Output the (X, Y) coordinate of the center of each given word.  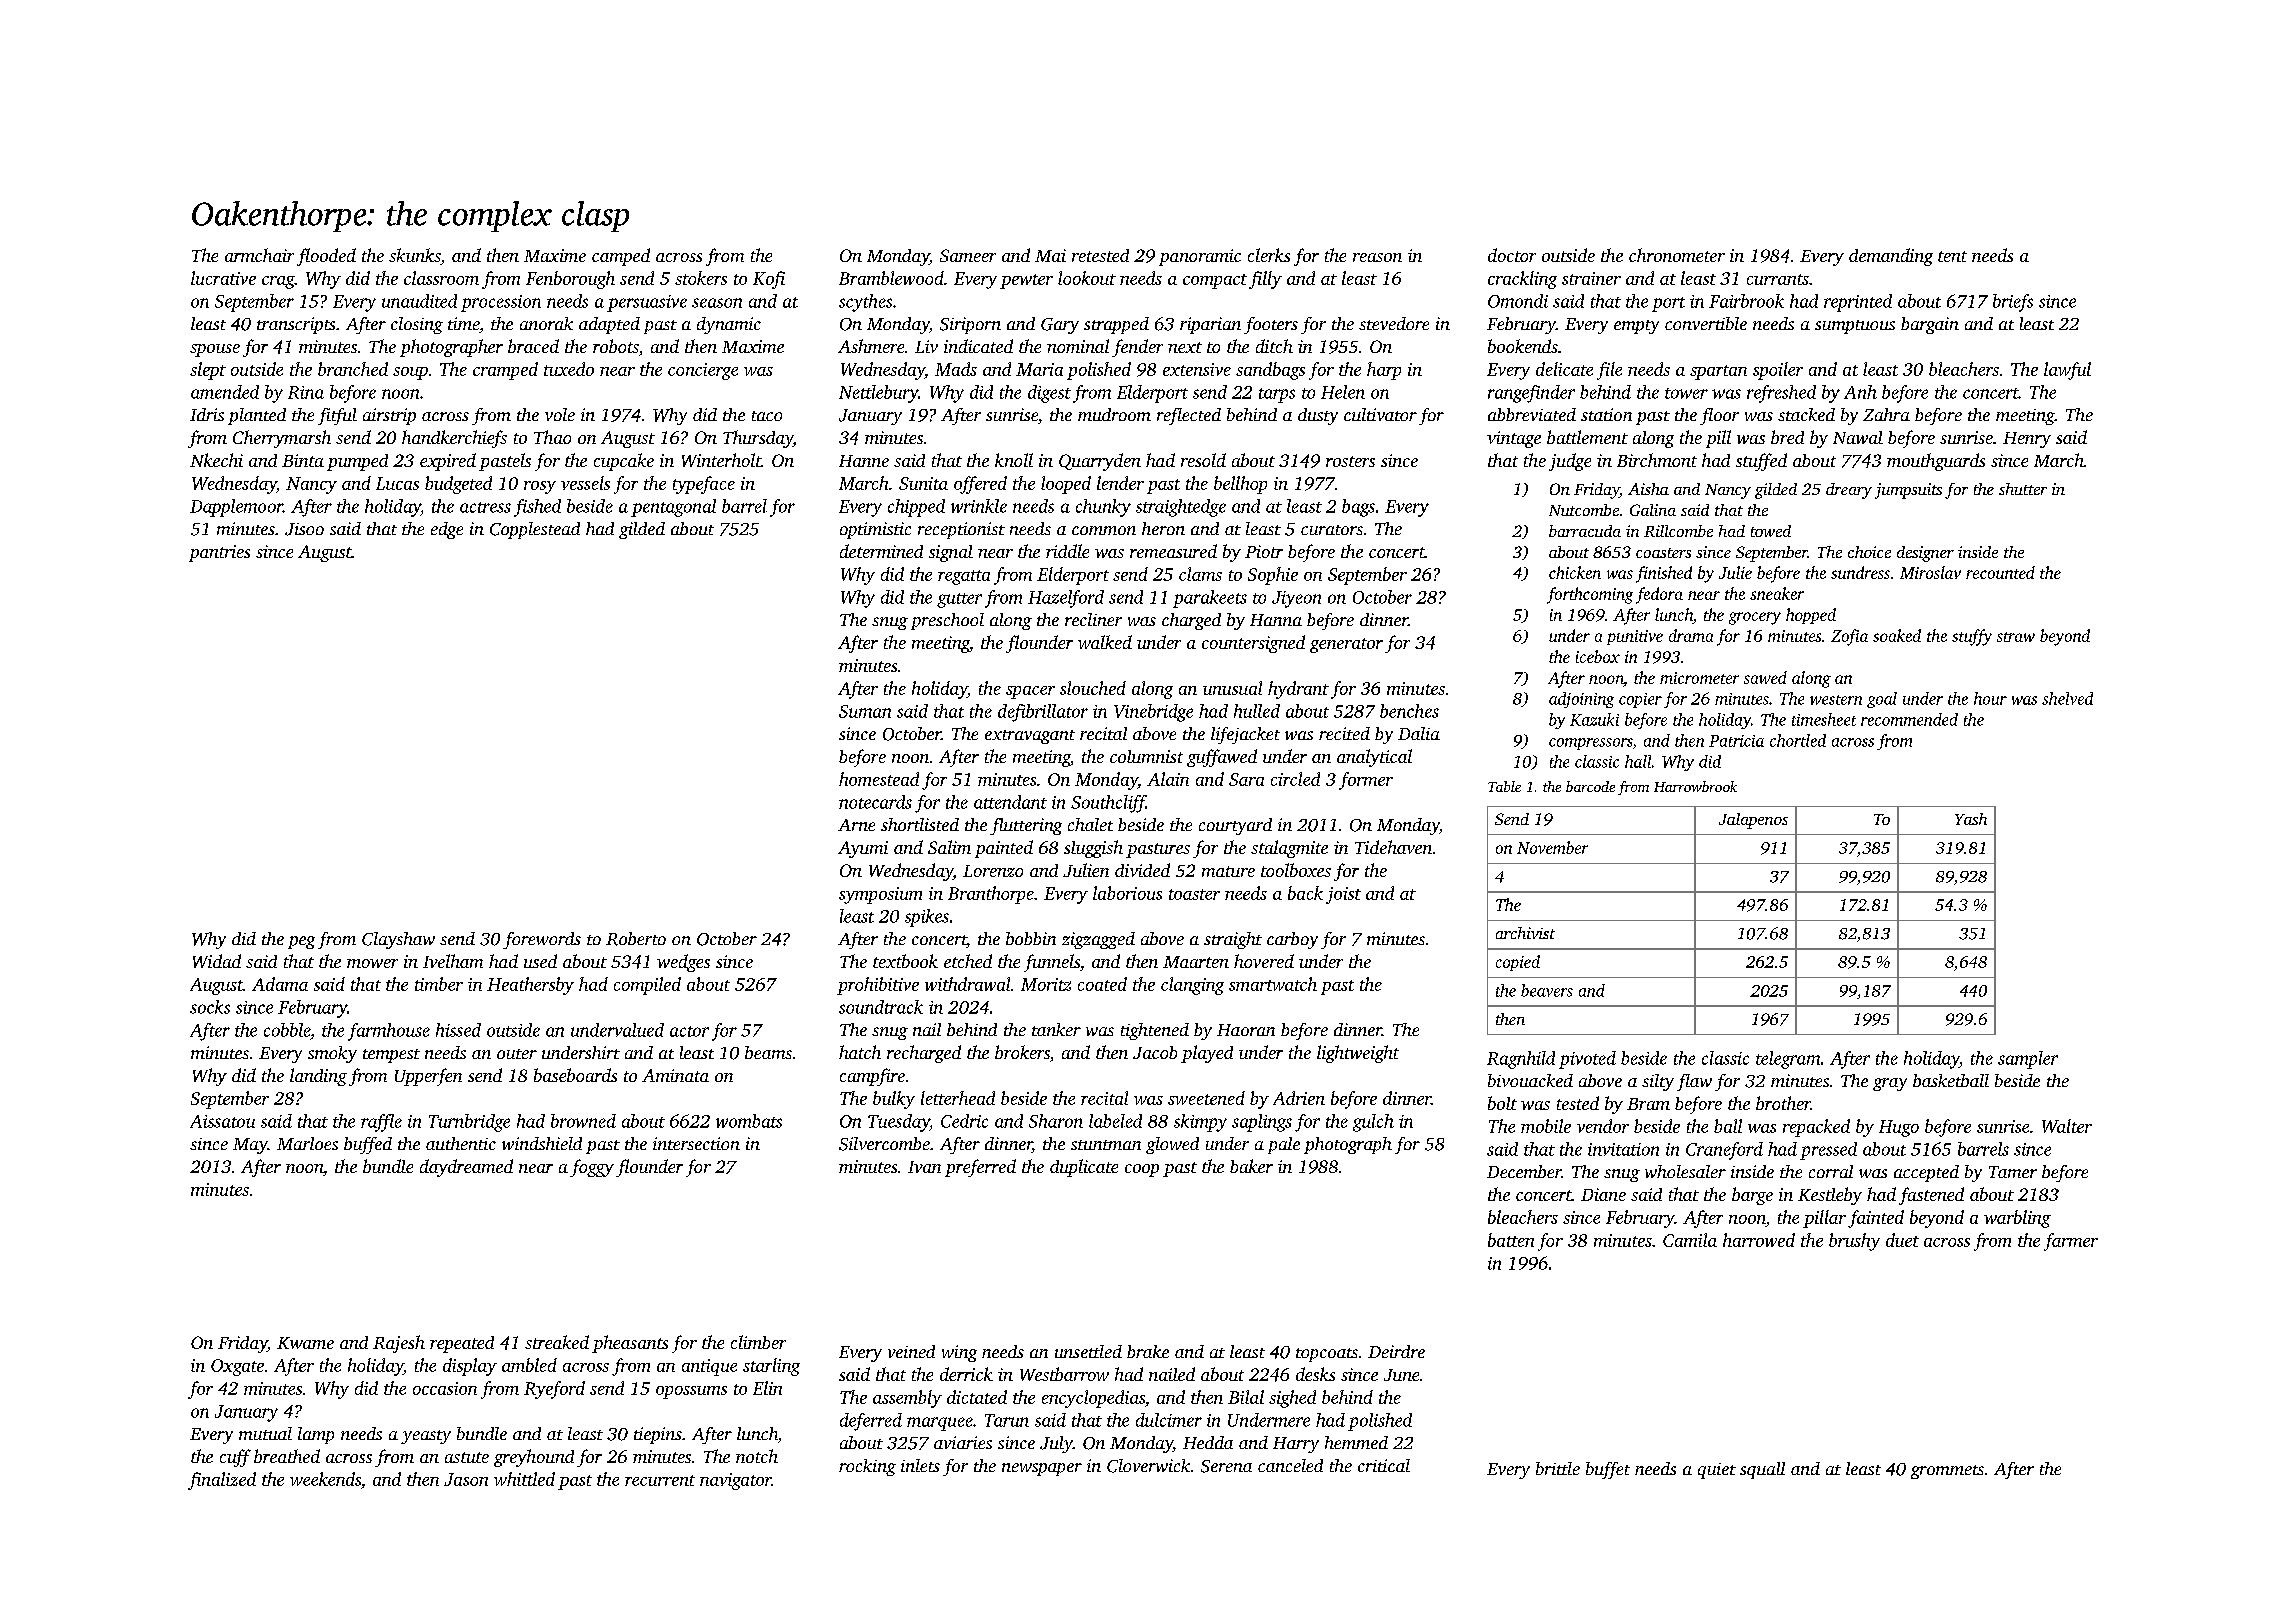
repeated (462, 1344)
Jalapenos (1753, 821)
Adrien (1299, 1098)
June (1401, 1375)
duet (1902, 1240)
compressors (1591, 744)
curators (1332, 530)
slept (208, 371)
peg (301, 942)
